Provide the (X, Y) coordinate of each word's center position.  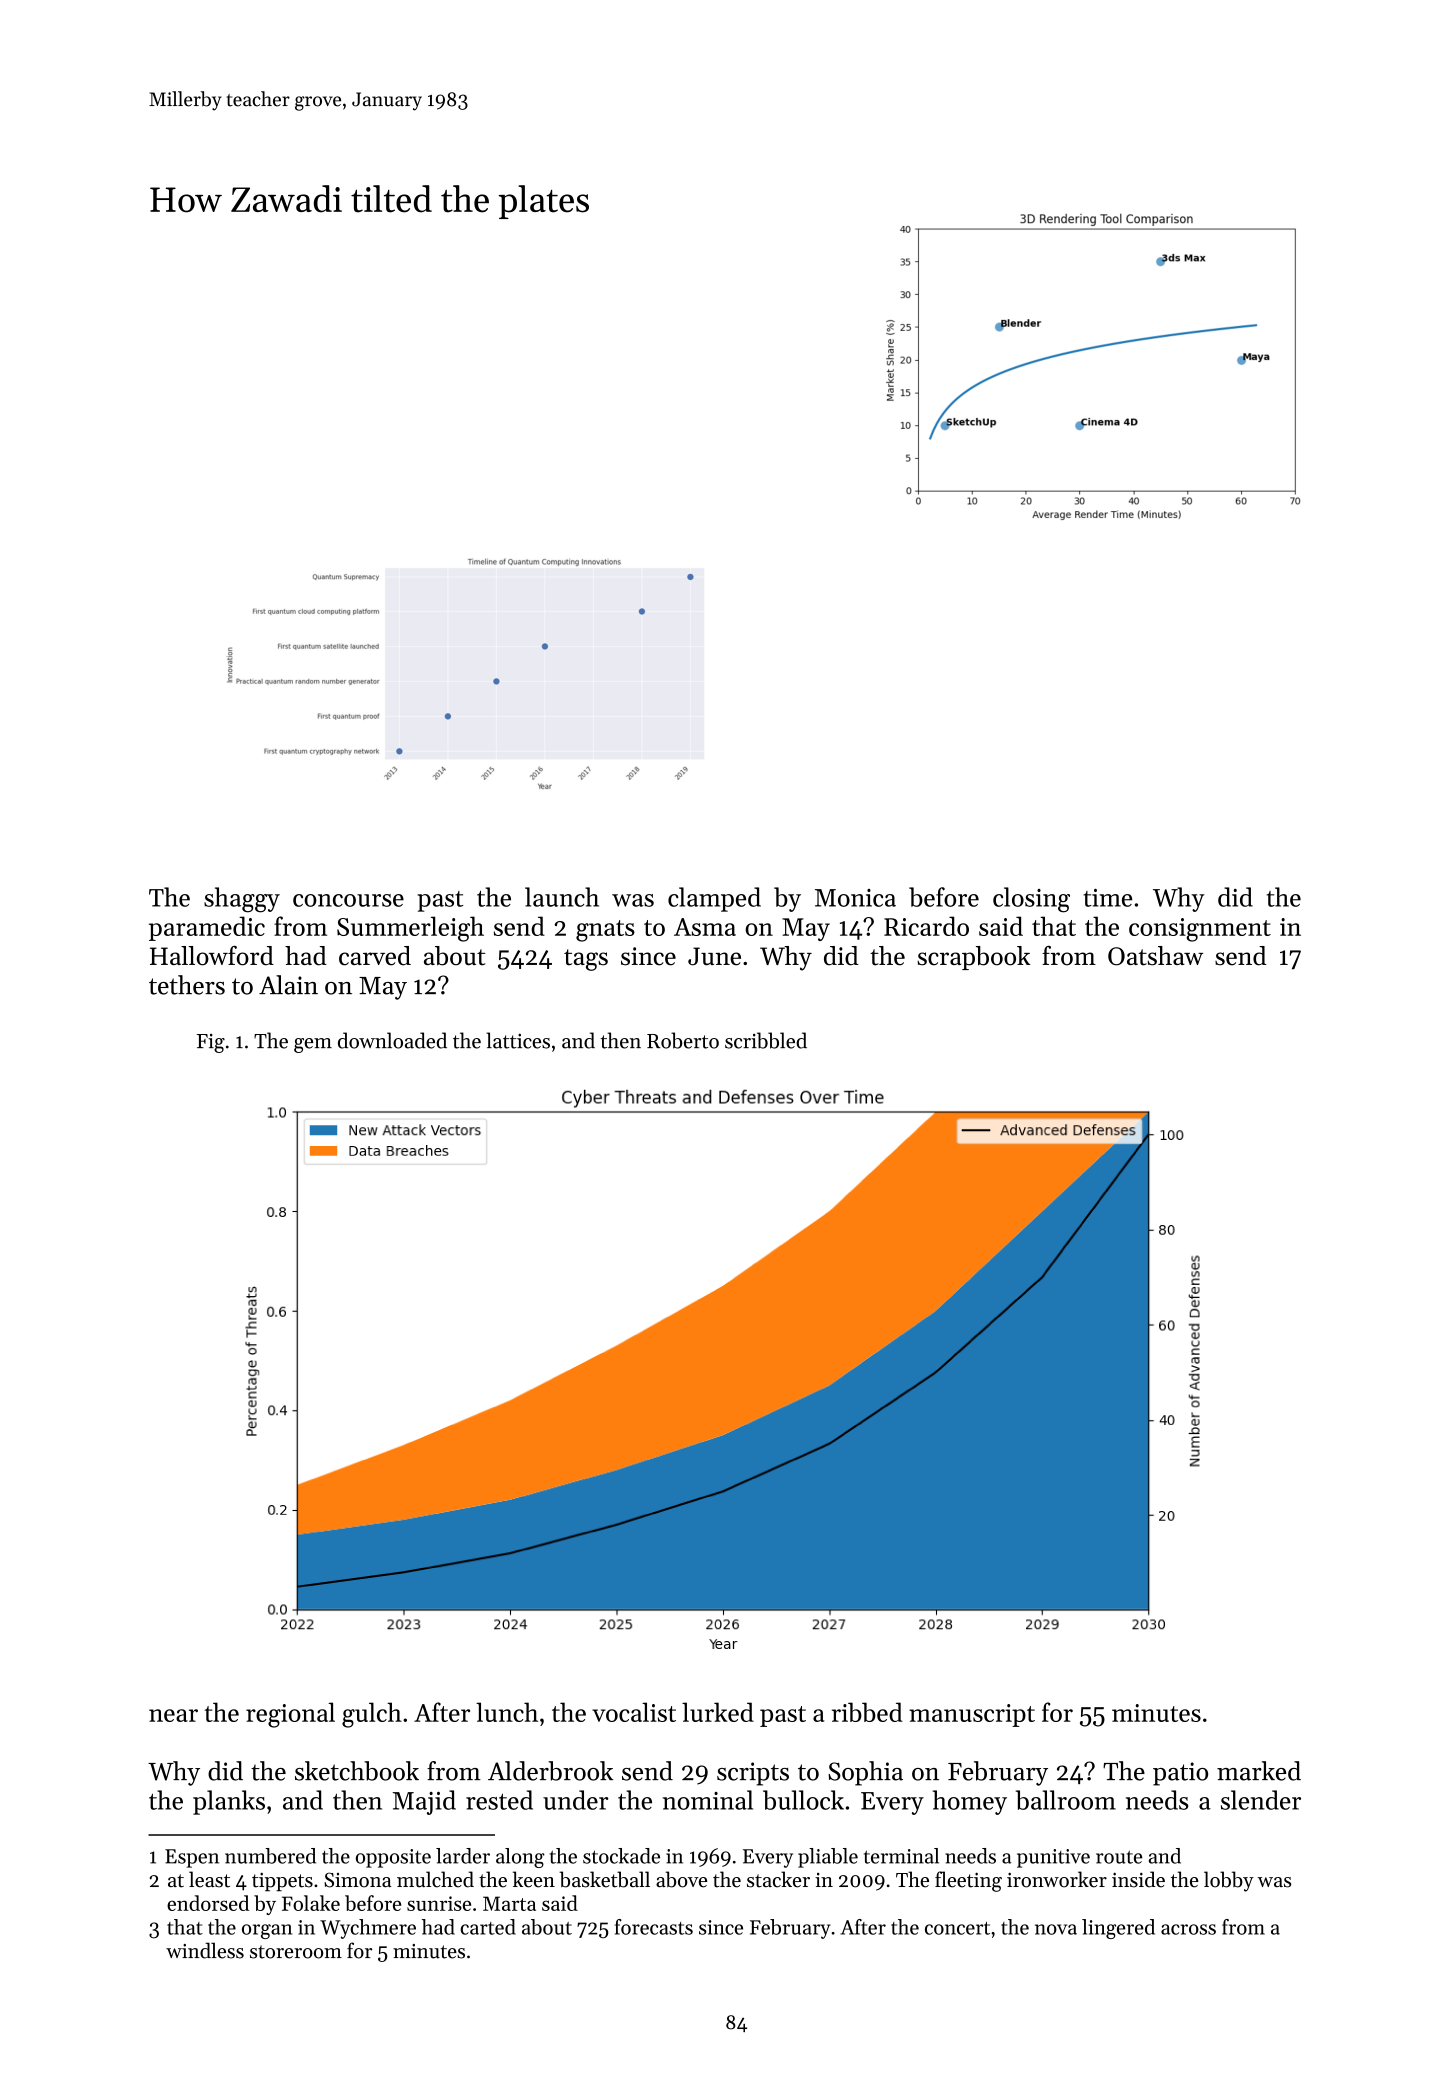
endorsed (208, 1903)
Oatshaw (1155, 956)
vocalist (634, 1712)
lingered (1118, 1929)
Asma (705, 927)
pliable (828, 1858)
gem (313, 1045)
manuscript (972, 1715)
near (173, 1715)
